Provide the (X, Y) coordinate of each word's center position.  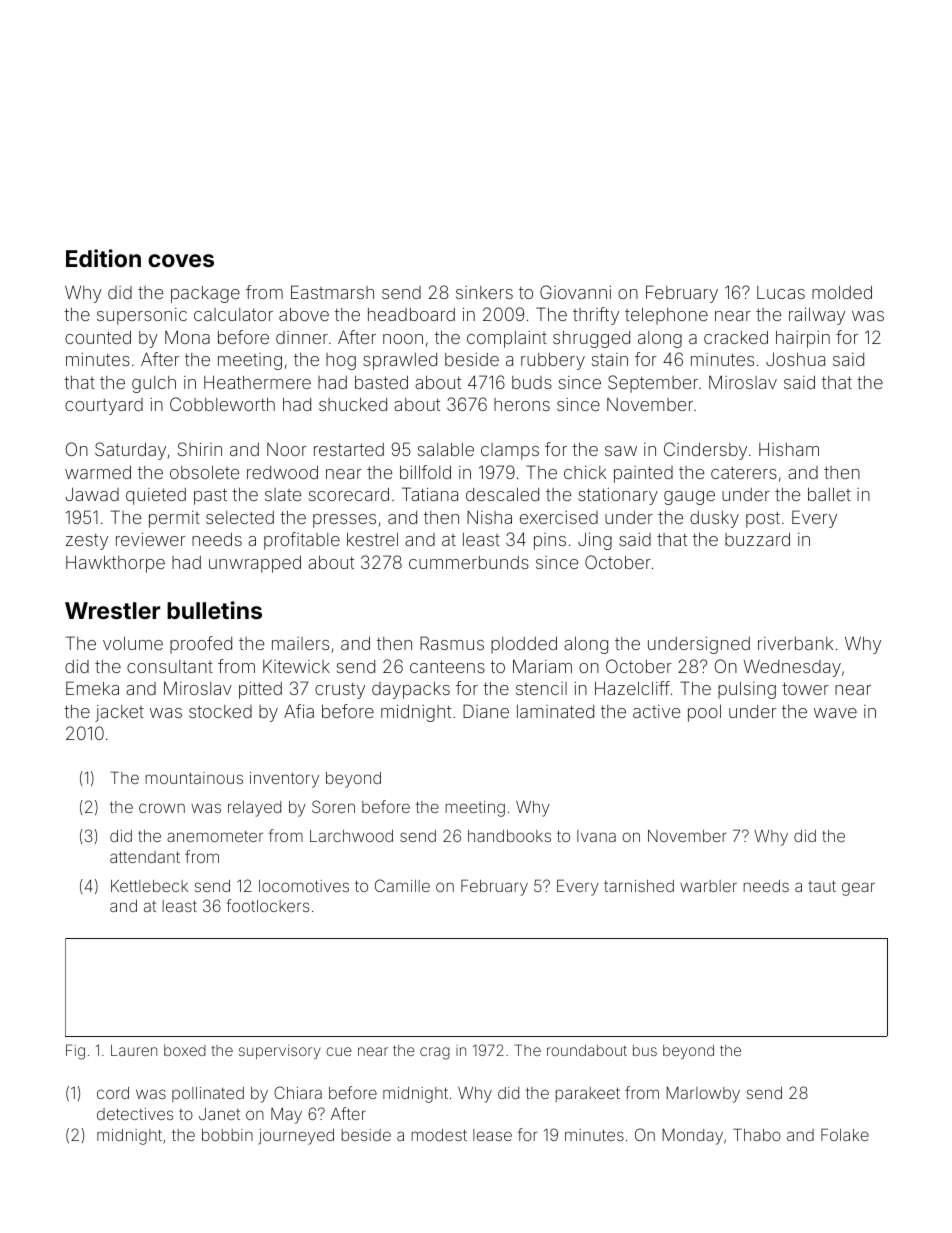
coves (181, 260)
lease (492, 1135)
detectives (135, 1114)
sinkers (484, 292)
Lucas (781, 292)
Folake (845, 1134)
